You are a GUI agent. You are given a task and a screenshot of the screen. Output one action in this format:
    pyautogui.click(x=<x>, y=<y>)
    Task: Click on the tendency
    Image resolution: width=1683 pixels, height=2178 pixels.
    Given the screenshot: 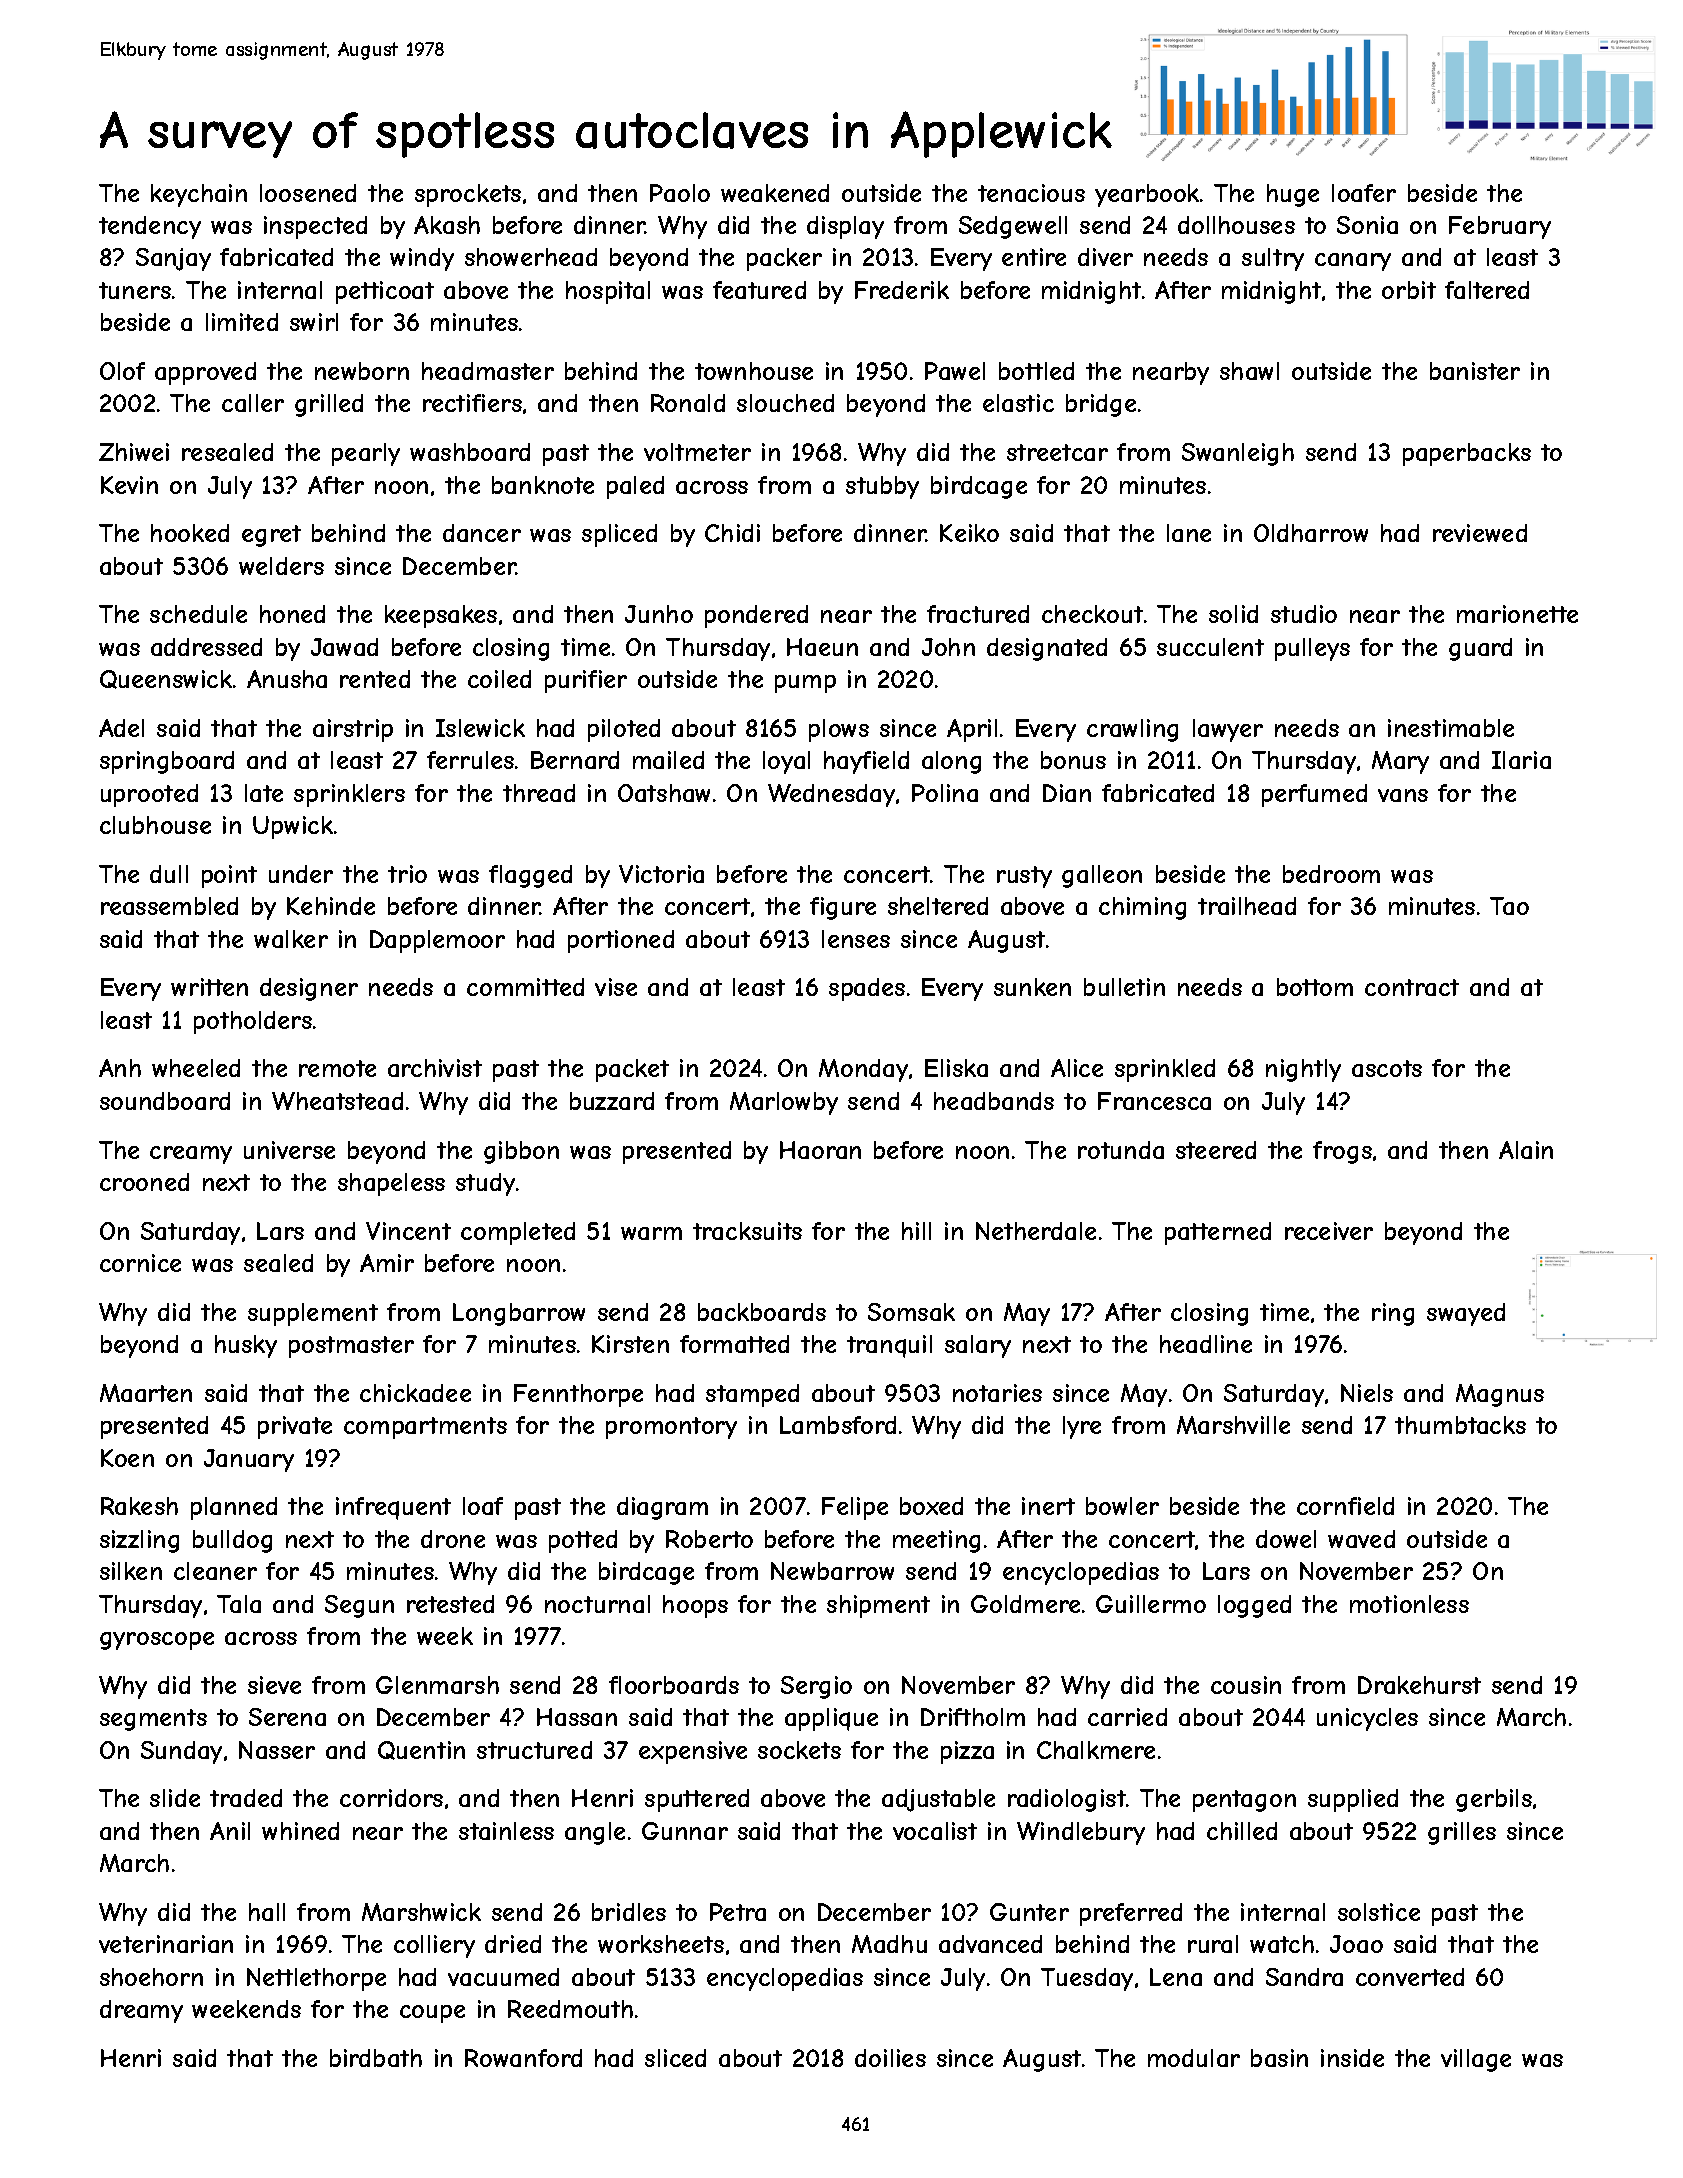 What is the action you would take?
    pyautogui.click(x=150, y=227)
